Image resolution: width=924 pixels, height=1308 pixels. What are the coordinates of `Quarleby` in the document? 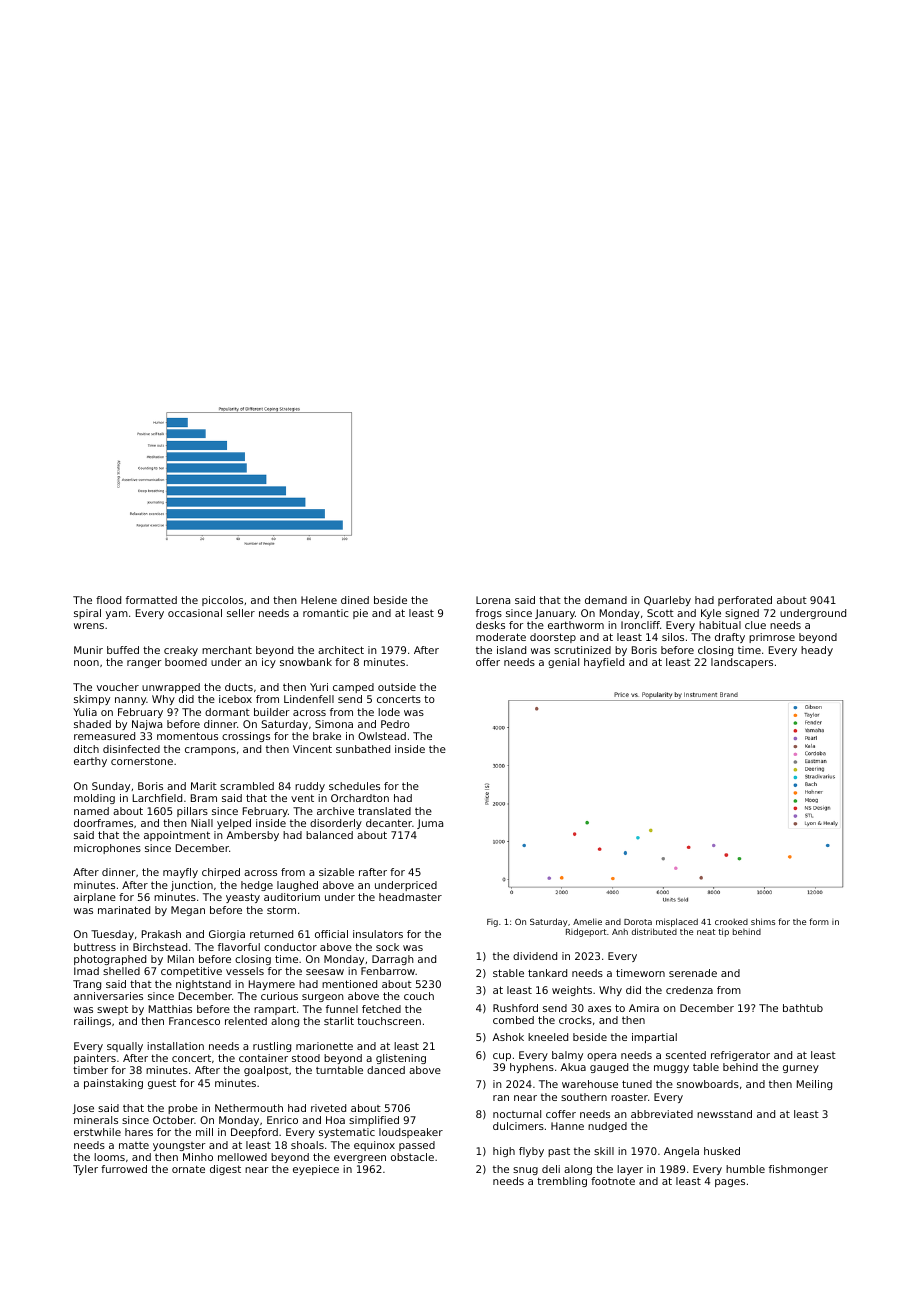 It's located at (667, 601).
